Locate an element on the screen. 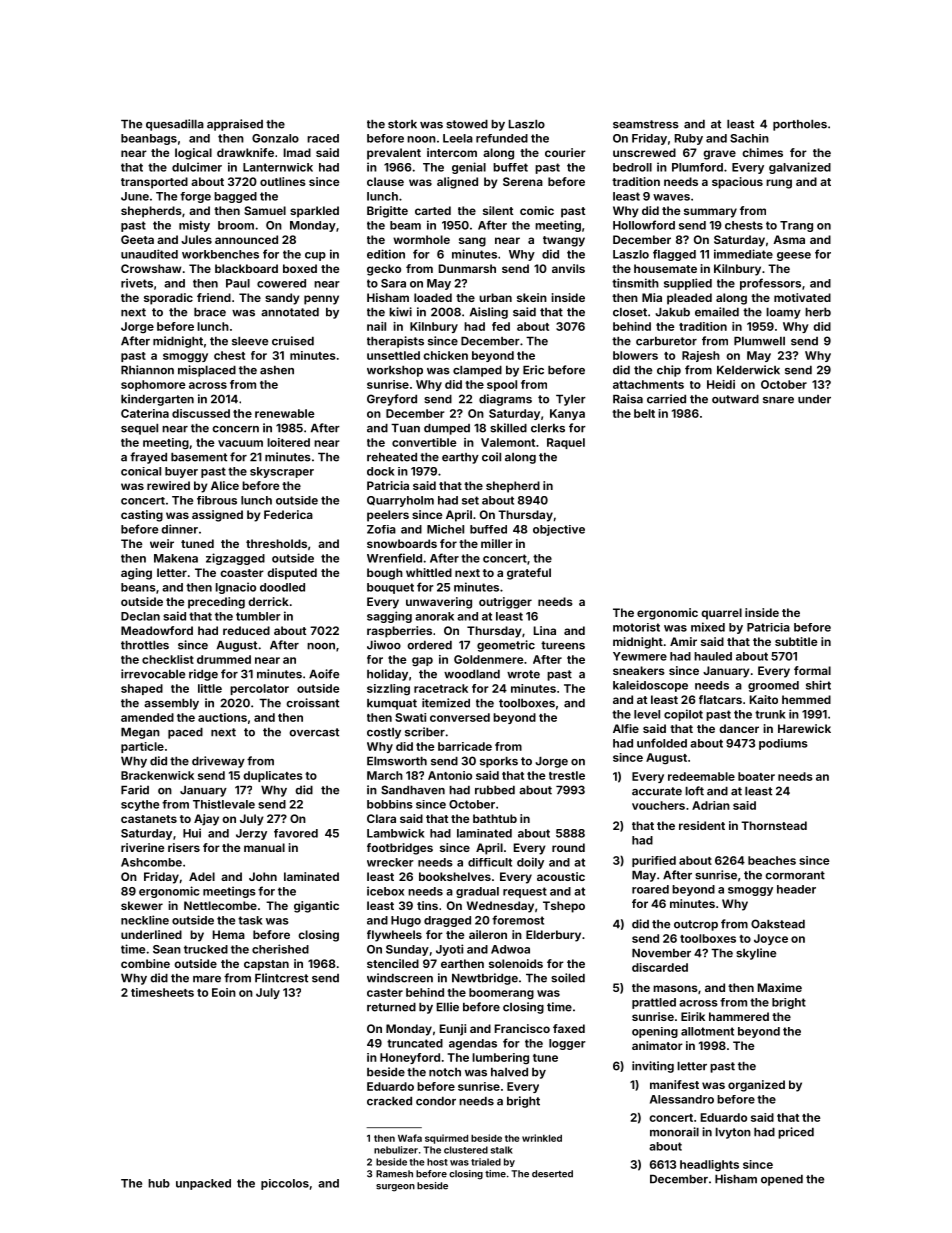 The image size is (952, 1233). Plumford is located at coordinates (697, 167).
